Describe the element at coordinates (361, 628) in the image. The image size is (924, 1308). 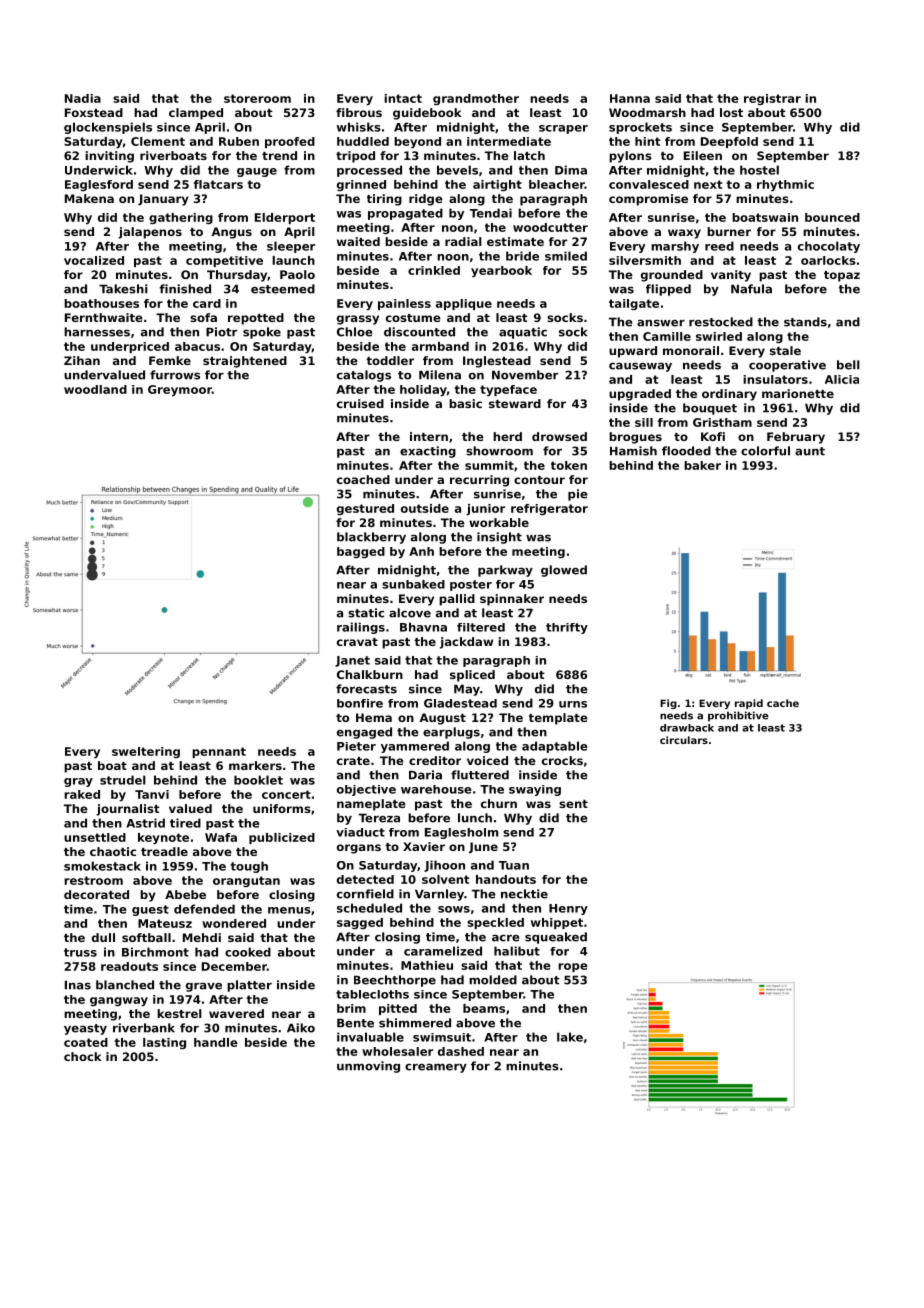
I see `railings` at that location.
